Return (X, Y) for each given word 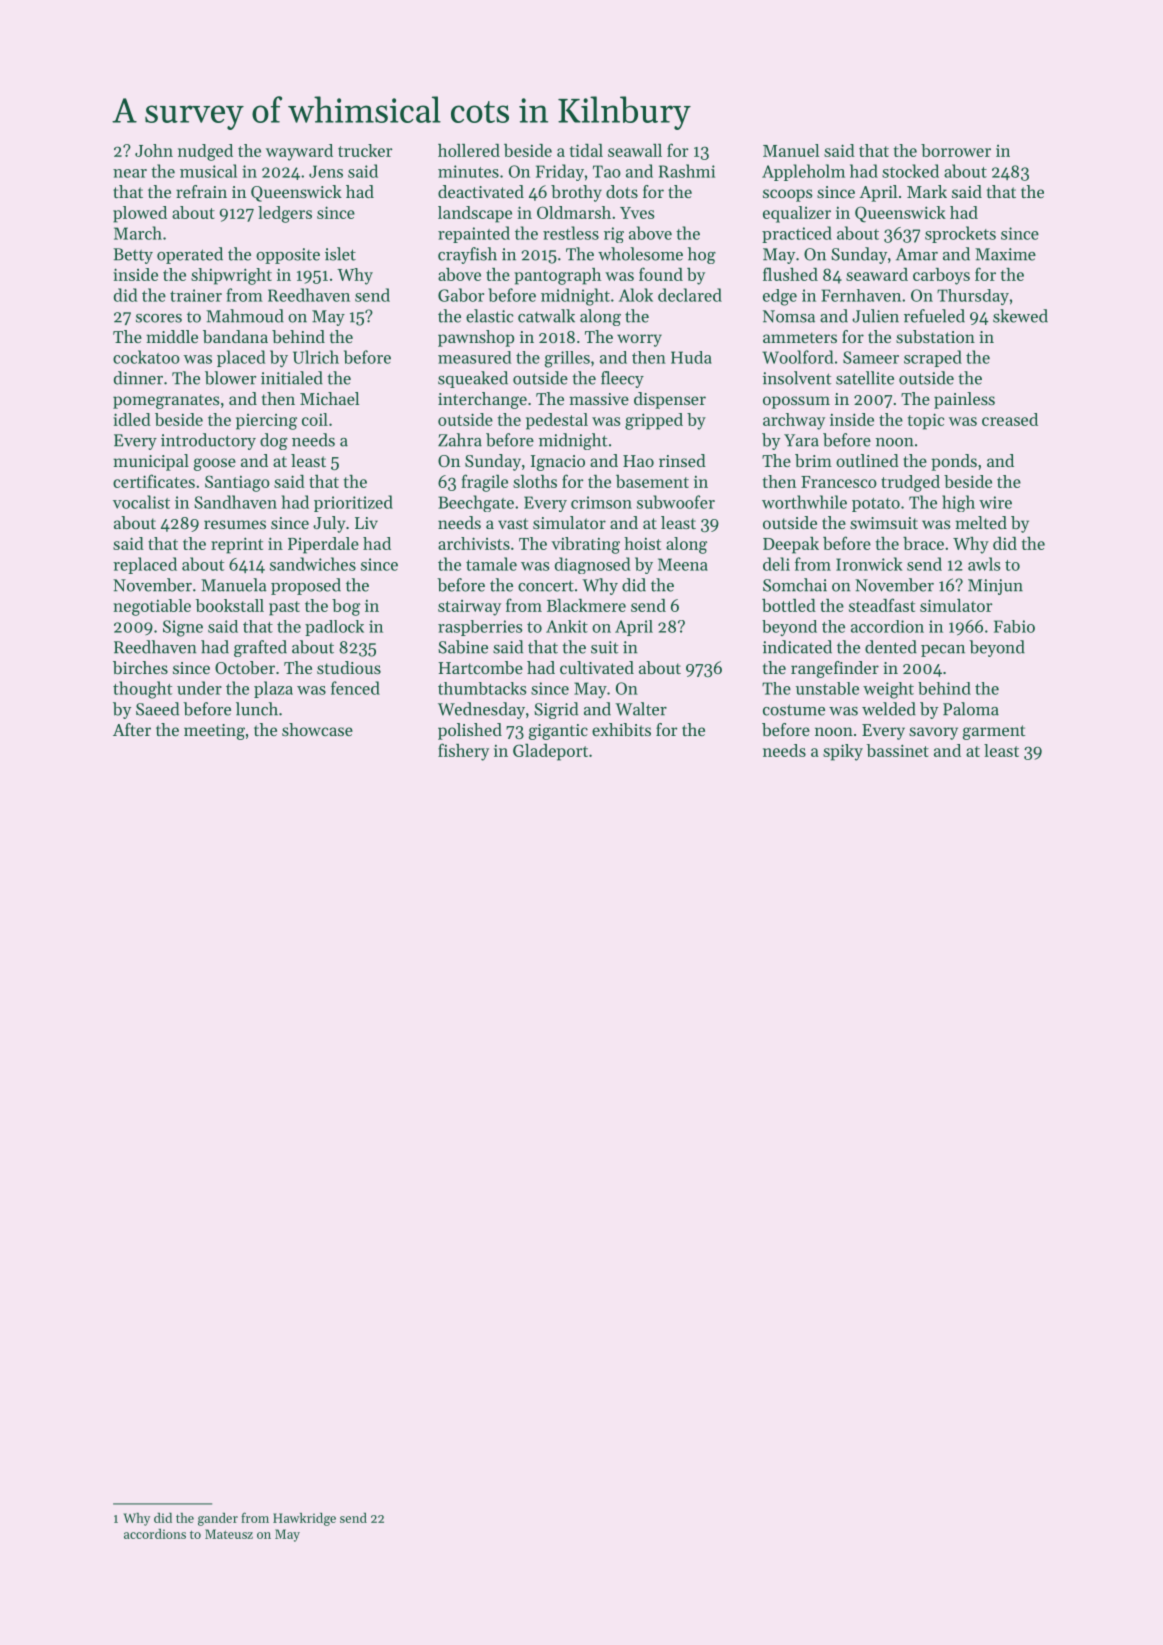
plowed (140, 214)
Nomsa (789, 316)
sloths (535, 481)
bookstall (230, 605)
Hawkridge (304, 1519)
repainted (474, 234)
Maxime (1005, 254)
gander (218, 1519)
